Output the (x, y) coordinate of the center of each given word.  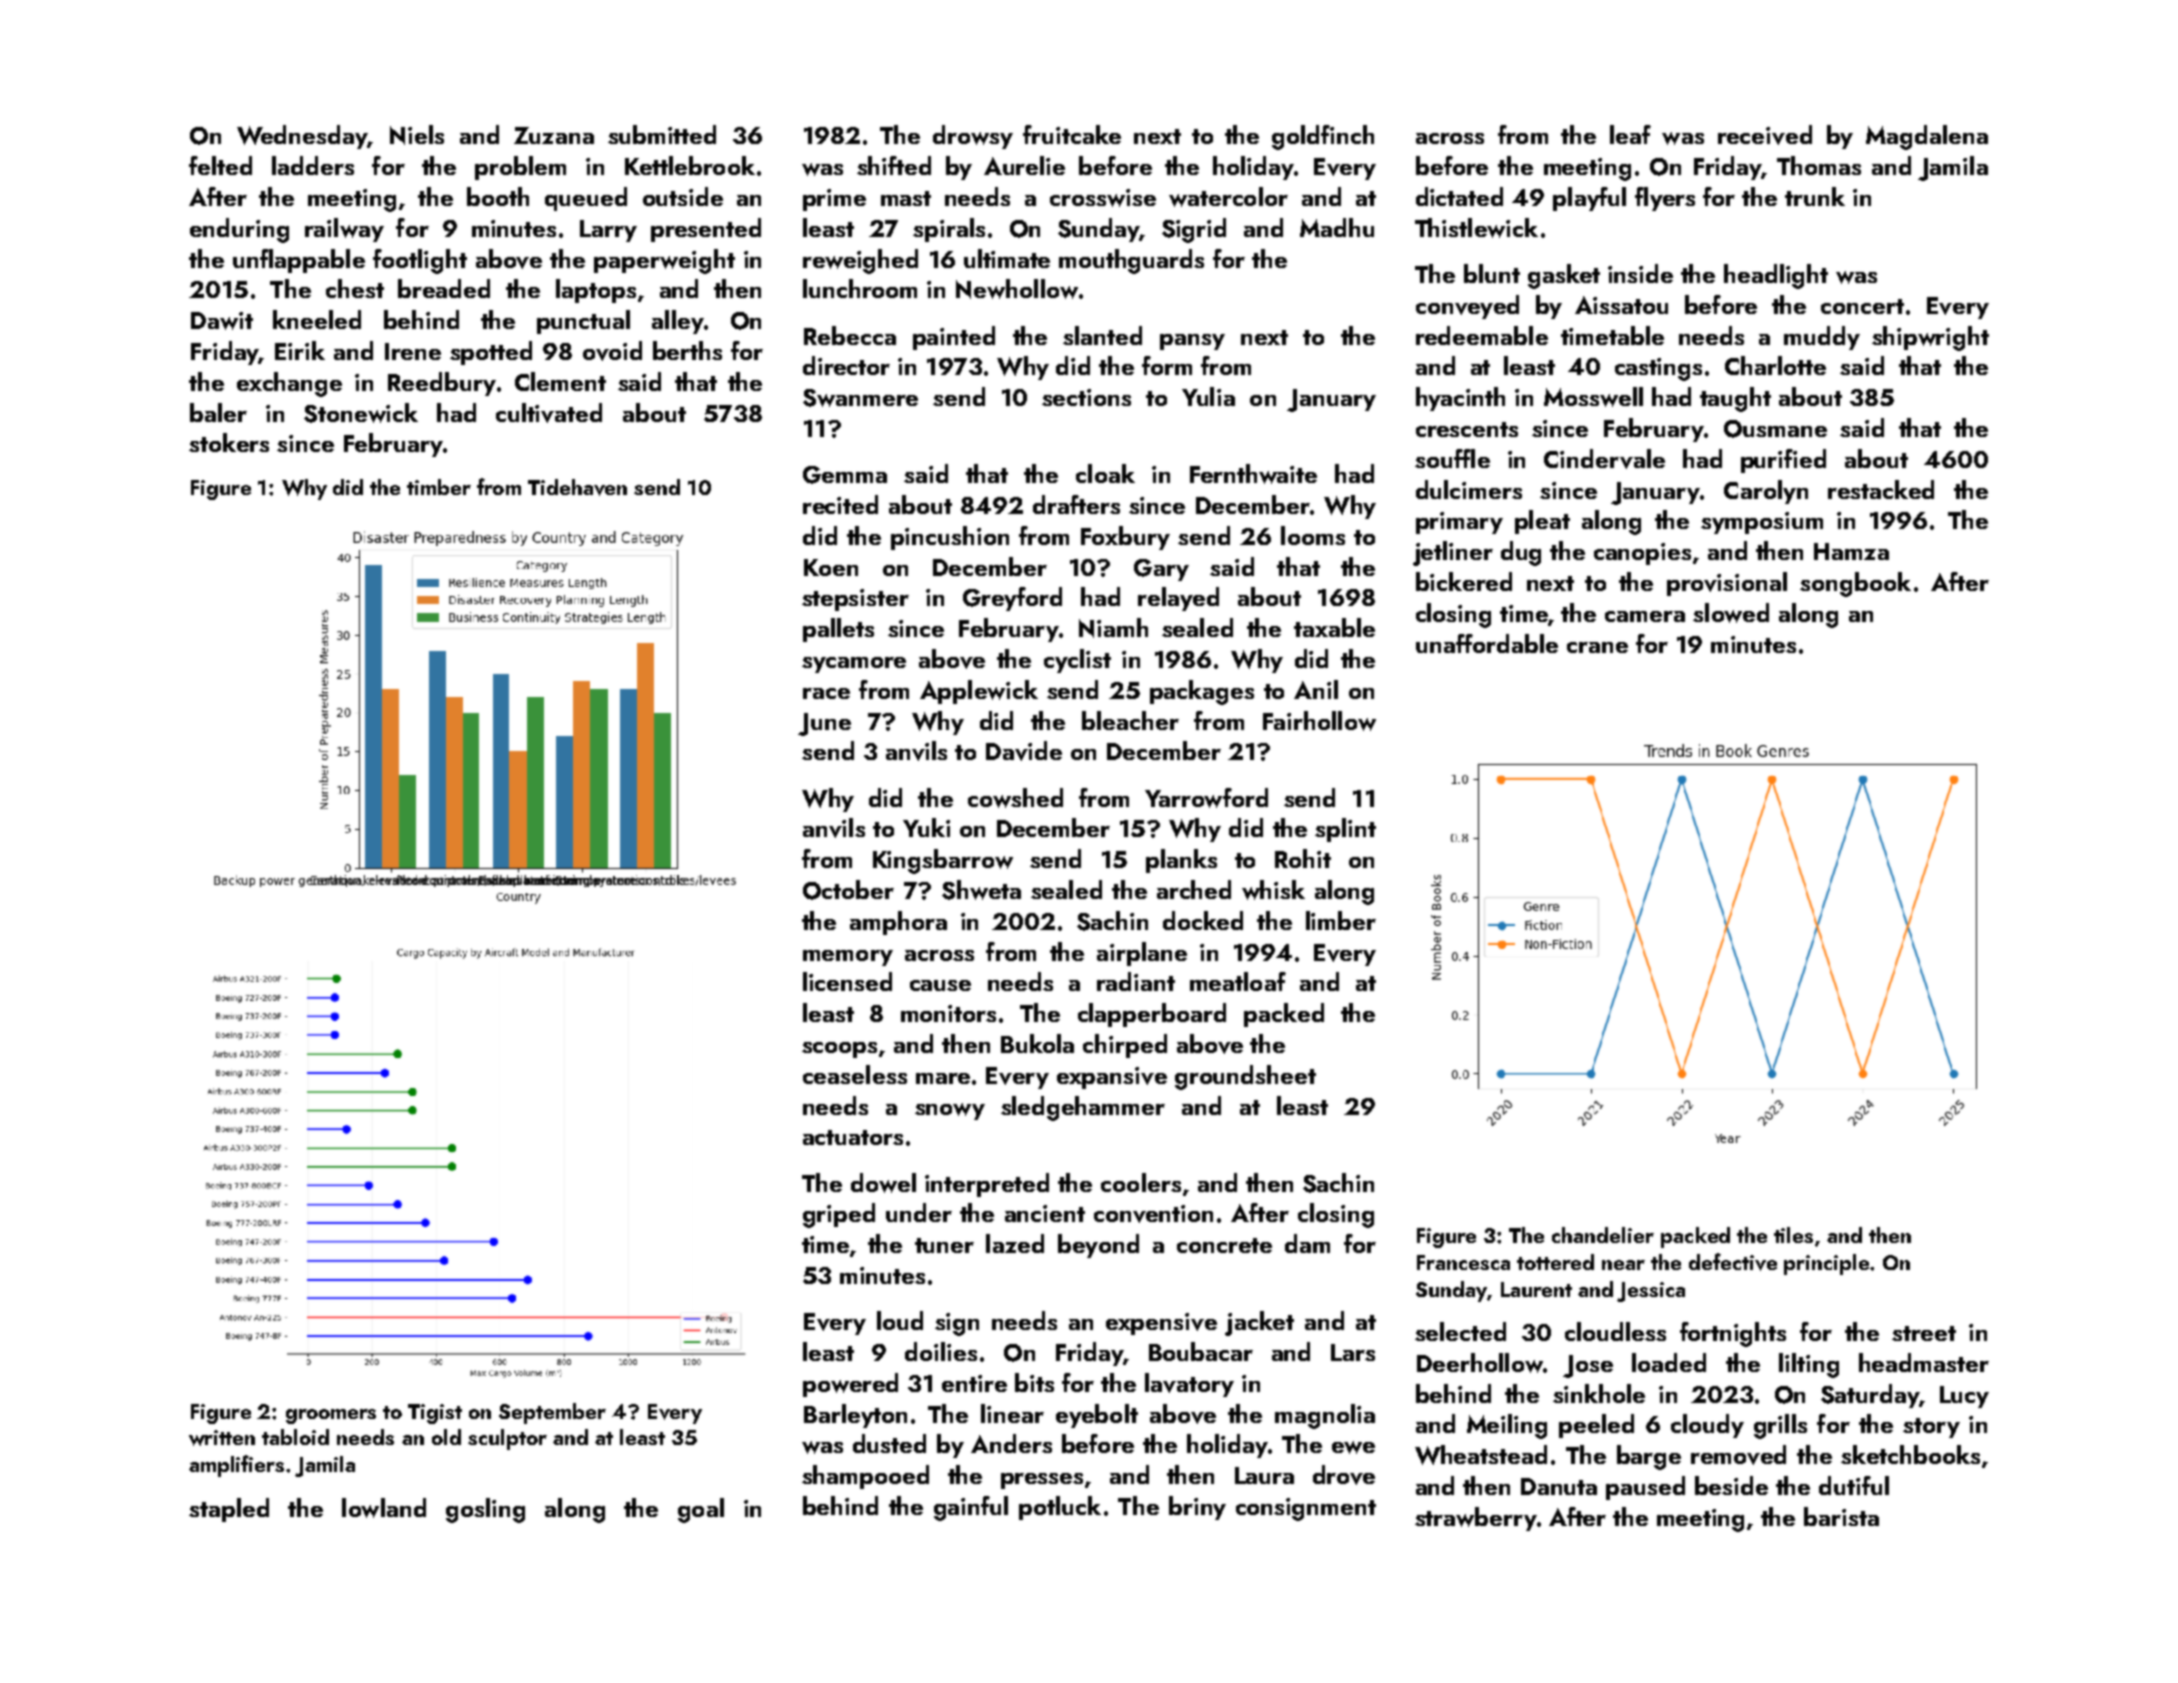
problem (520, 168)
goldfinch (1323, 137)
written (222, 1438)
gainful (971, 1508)
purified (1783, 461)
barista (1841, 1516)
